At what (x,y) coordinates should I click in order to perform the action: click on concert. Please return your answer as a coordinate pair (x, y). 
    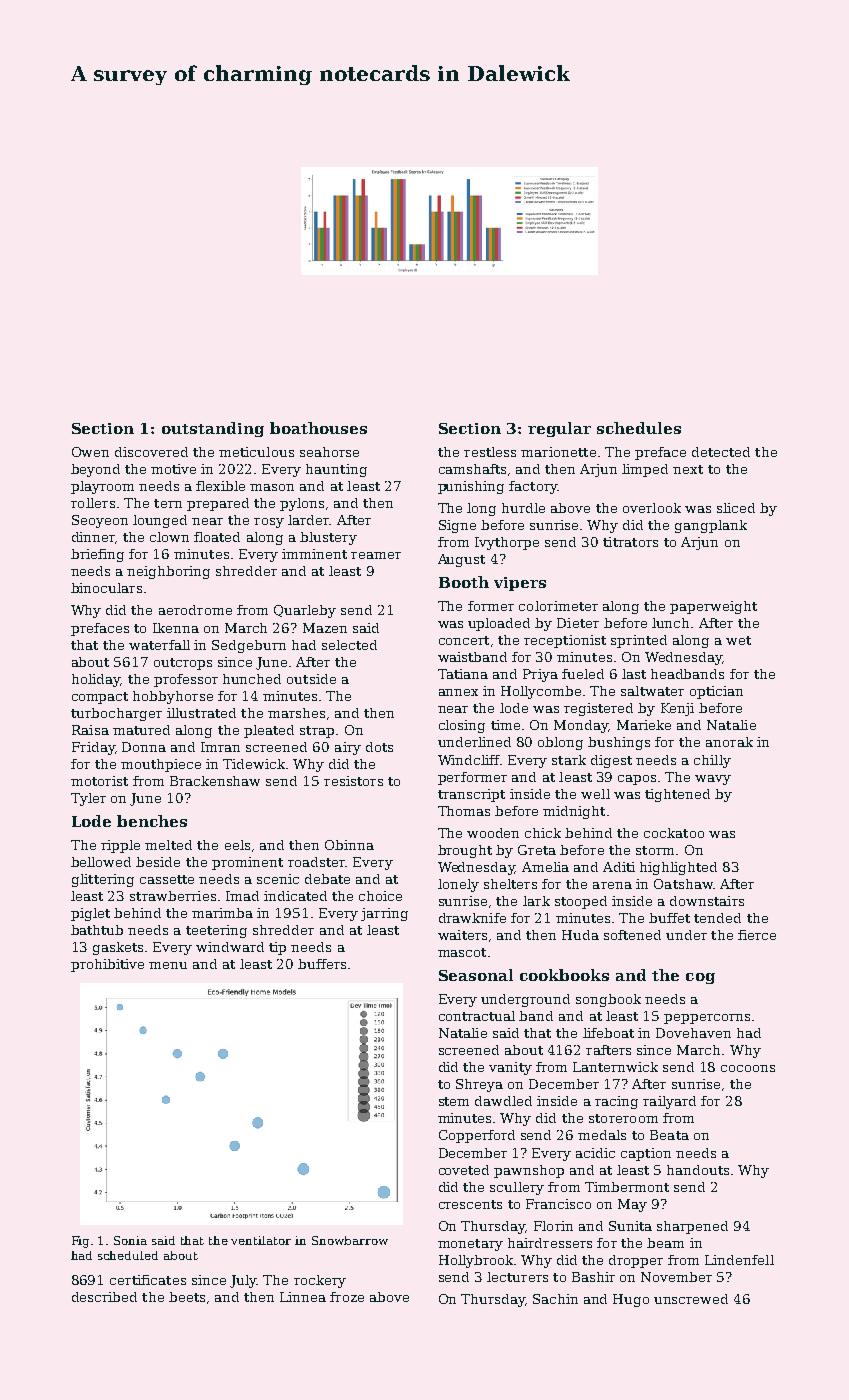
    Looking at the image, I should click on (464, 640).
